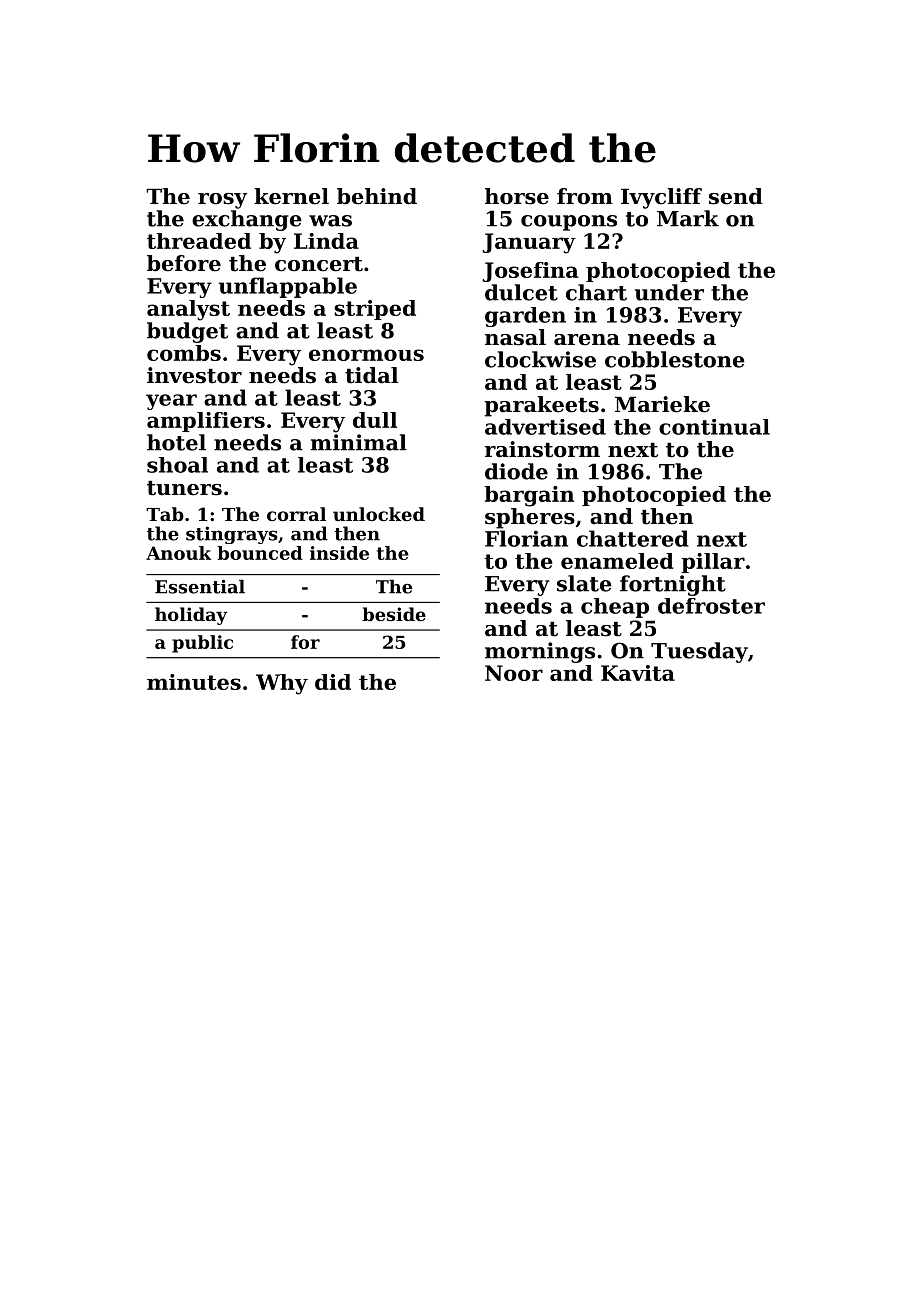 This screenshot has height=1311, width=924. I want to click on dull, so click(375, 420).
